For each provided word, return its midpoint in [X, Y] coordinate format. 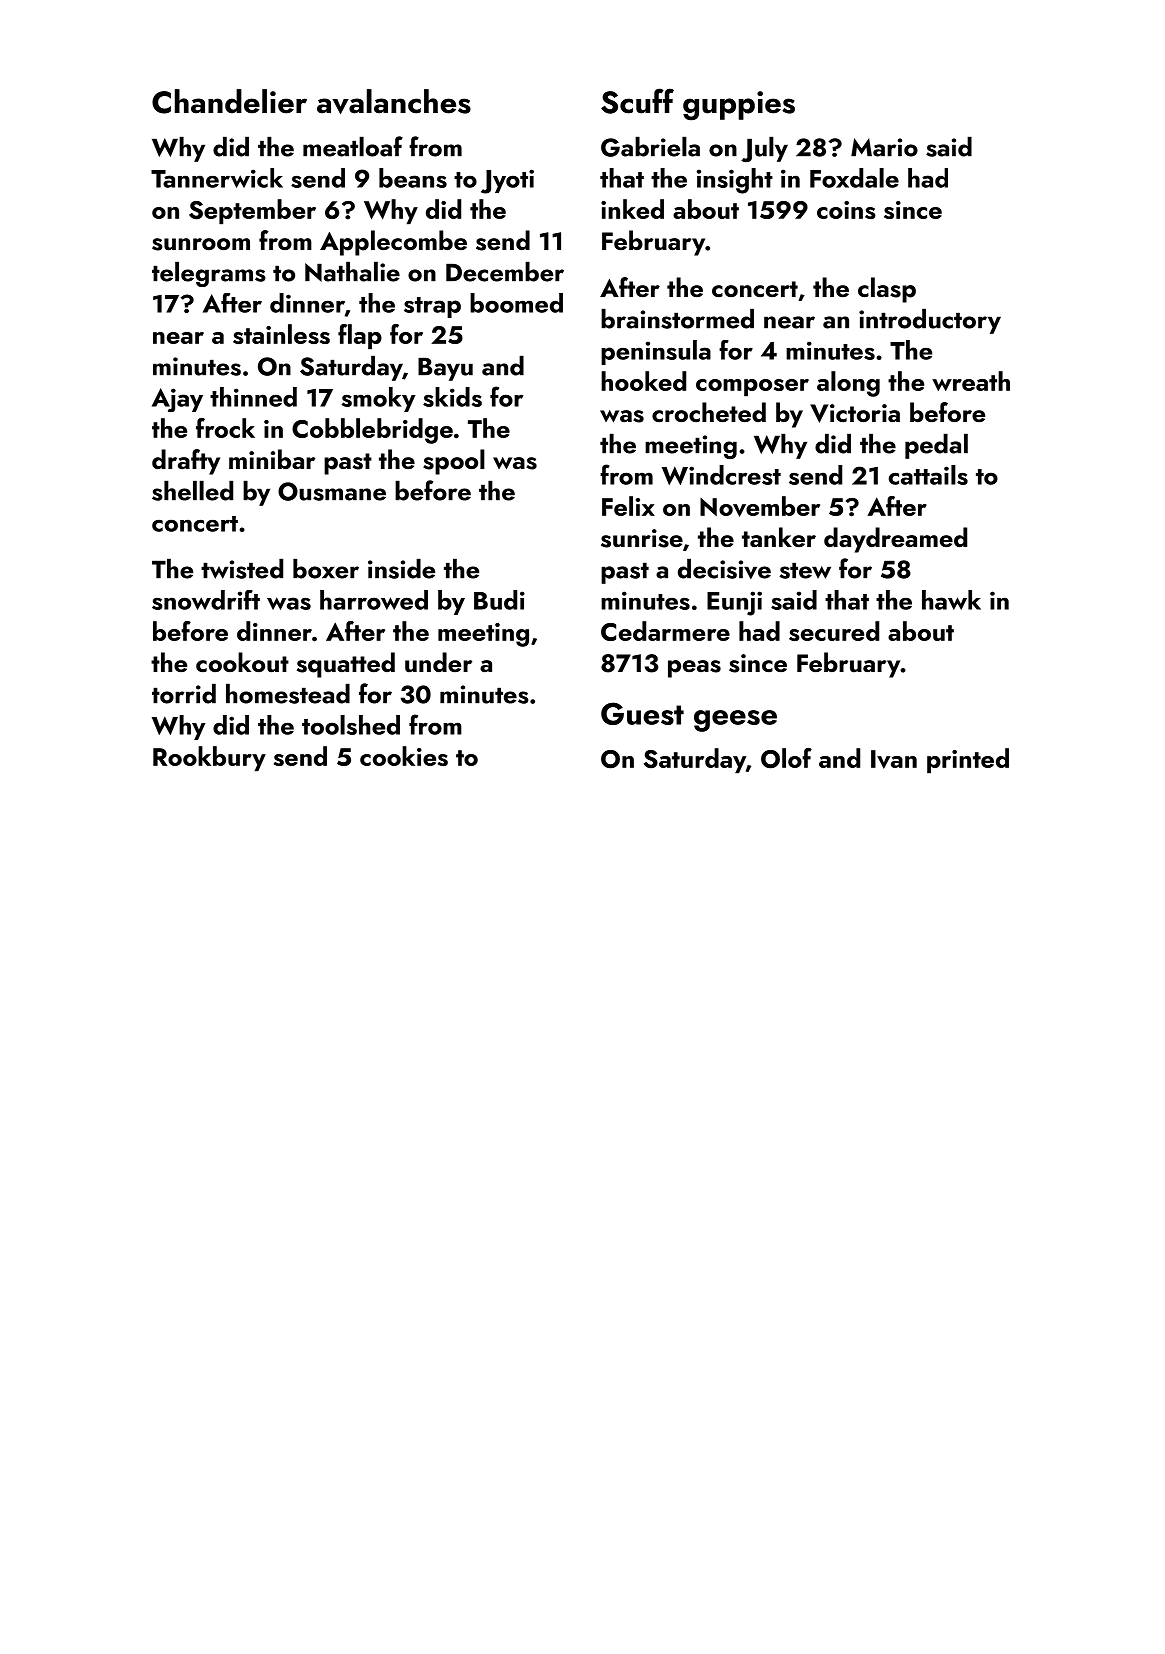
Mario [884, 147]
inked [632, 209]
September [252, 212]
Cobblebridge [372, 431]
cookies [404, 756]
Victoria [855, 413]
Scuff [637, 101]
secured [834, 631]
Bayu [445, 369]
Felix [628, 506]
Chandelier [229, 101]
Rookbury [209, 759]
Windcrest [721, 475]
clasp [887, 290]
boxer [326, 568]
